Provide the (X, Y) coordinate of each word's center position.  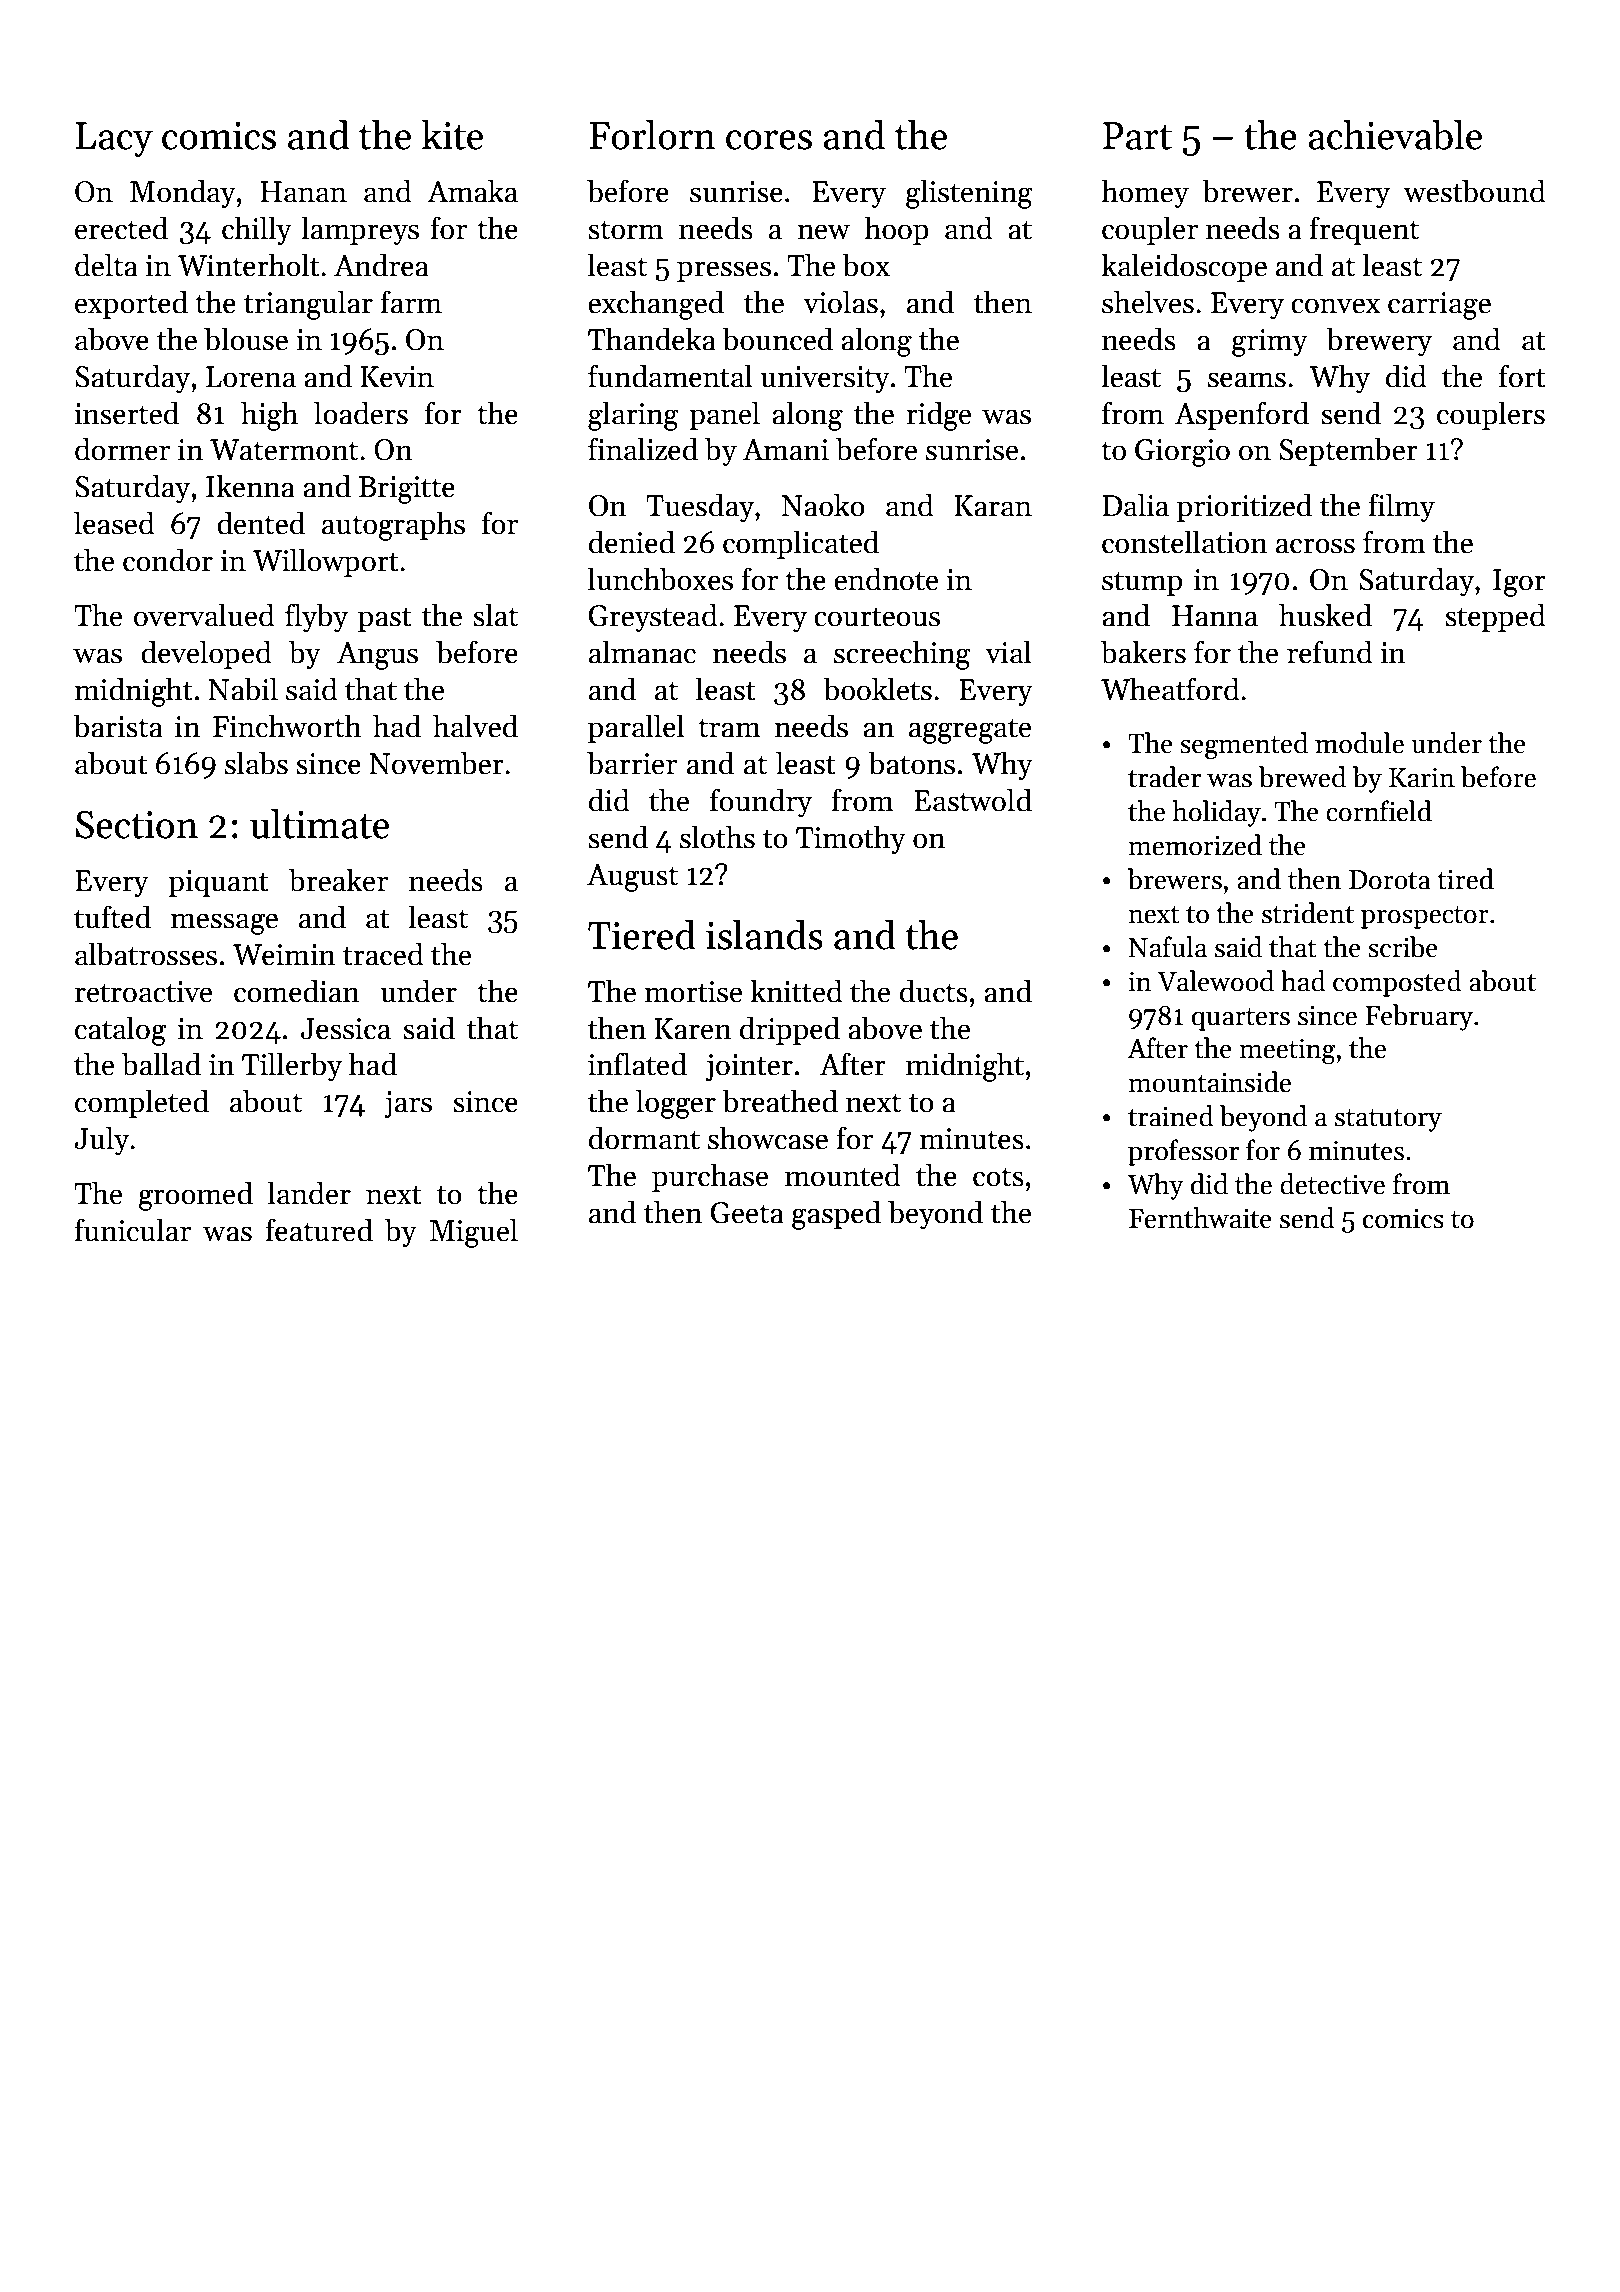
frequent (1364, 230)
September (1348, 451)
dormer (122, 449)
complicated (801, 544)
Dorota (1390, 880)
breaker (338, 880)
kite (452, 135)
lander (309, 1193)
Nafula (1167, 947)
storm (626, 230)
